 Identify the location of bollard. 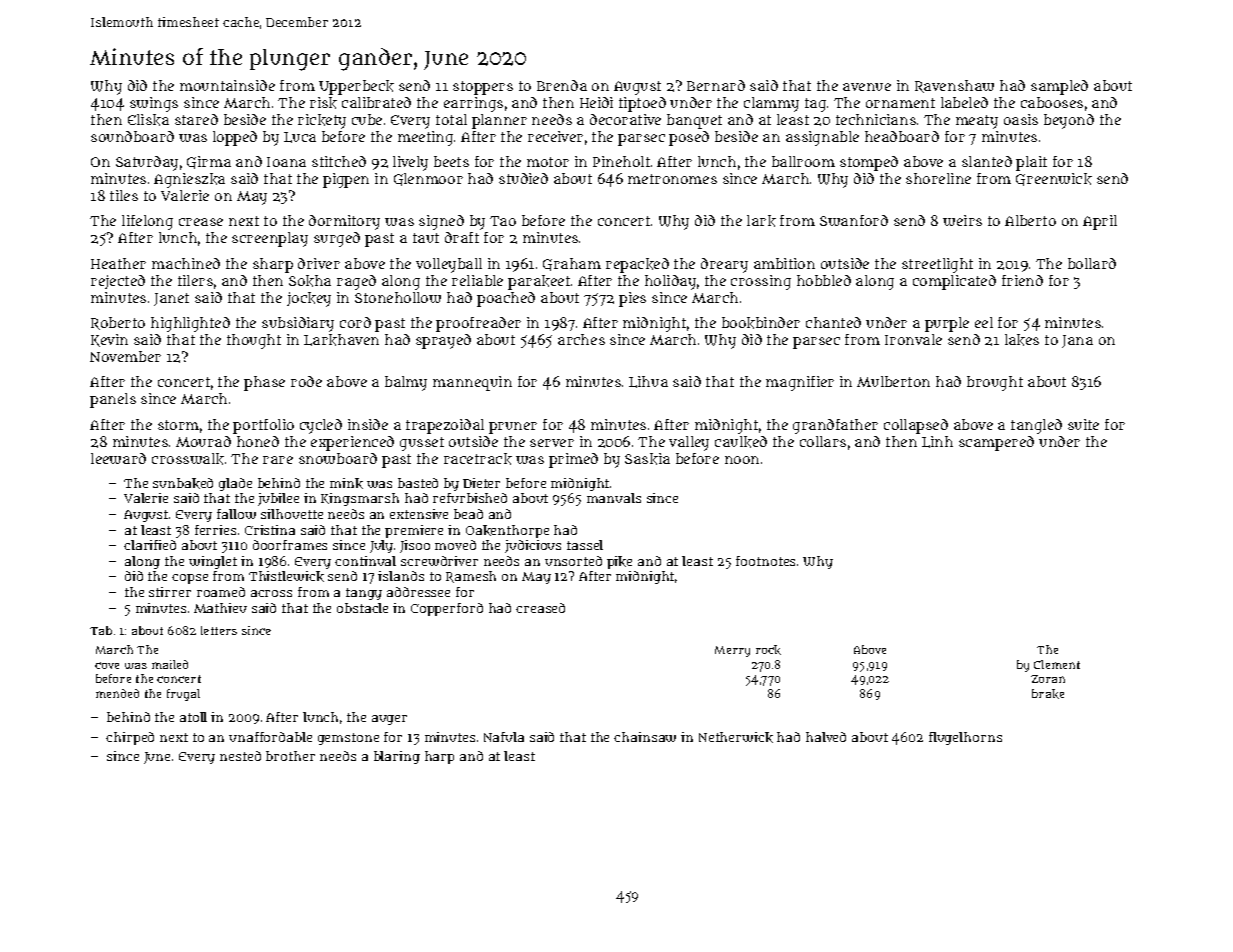
(1092, 263).
